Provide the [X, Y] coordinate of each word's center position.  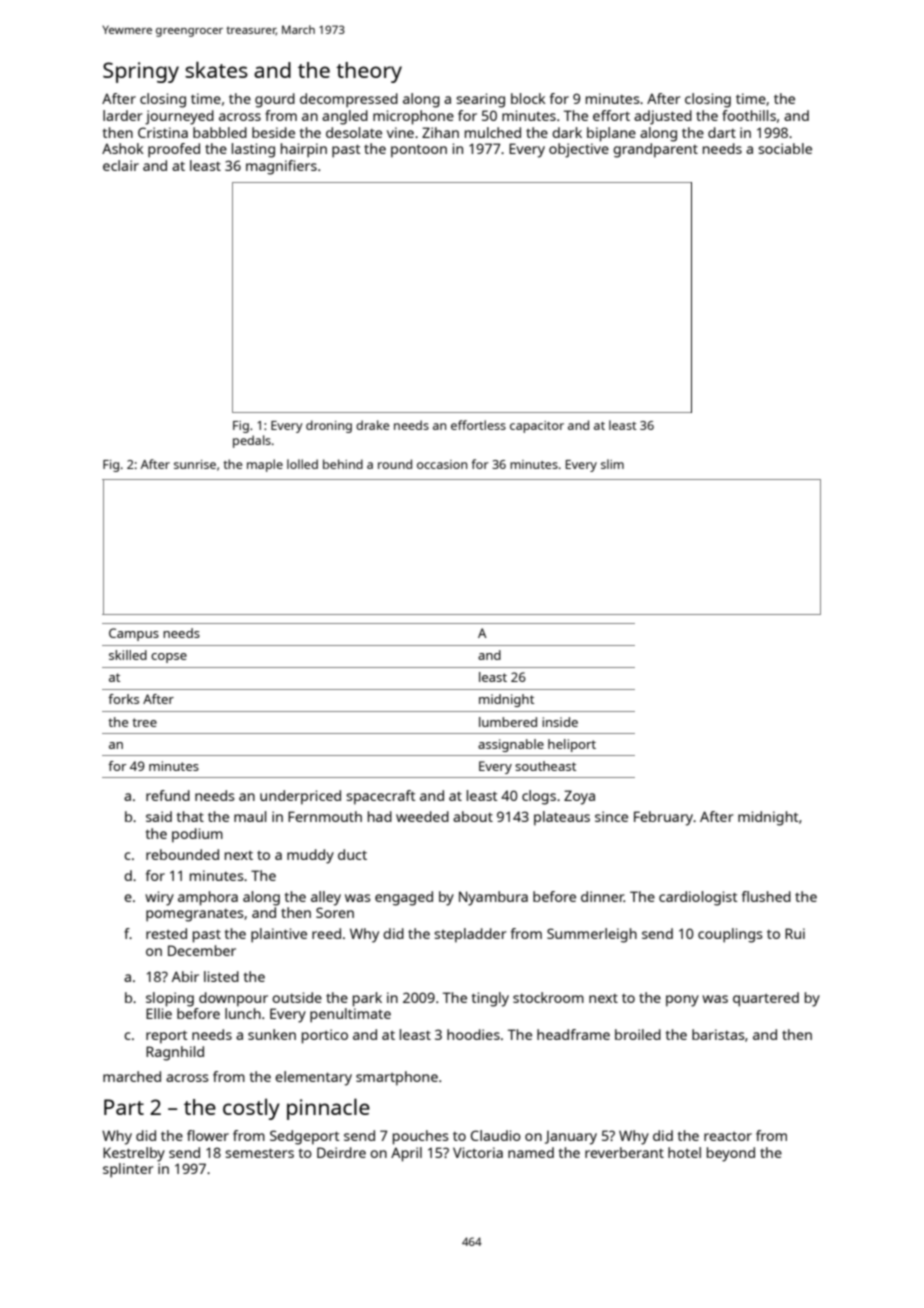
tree [144, 722]
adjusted [663, 117]
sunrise [195, 464]
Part [124, 1107]
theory [369, 72]
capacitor [537, 427]
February [664, 818]
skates [216, 70]
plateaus [562, 818]
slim [612, 464]
